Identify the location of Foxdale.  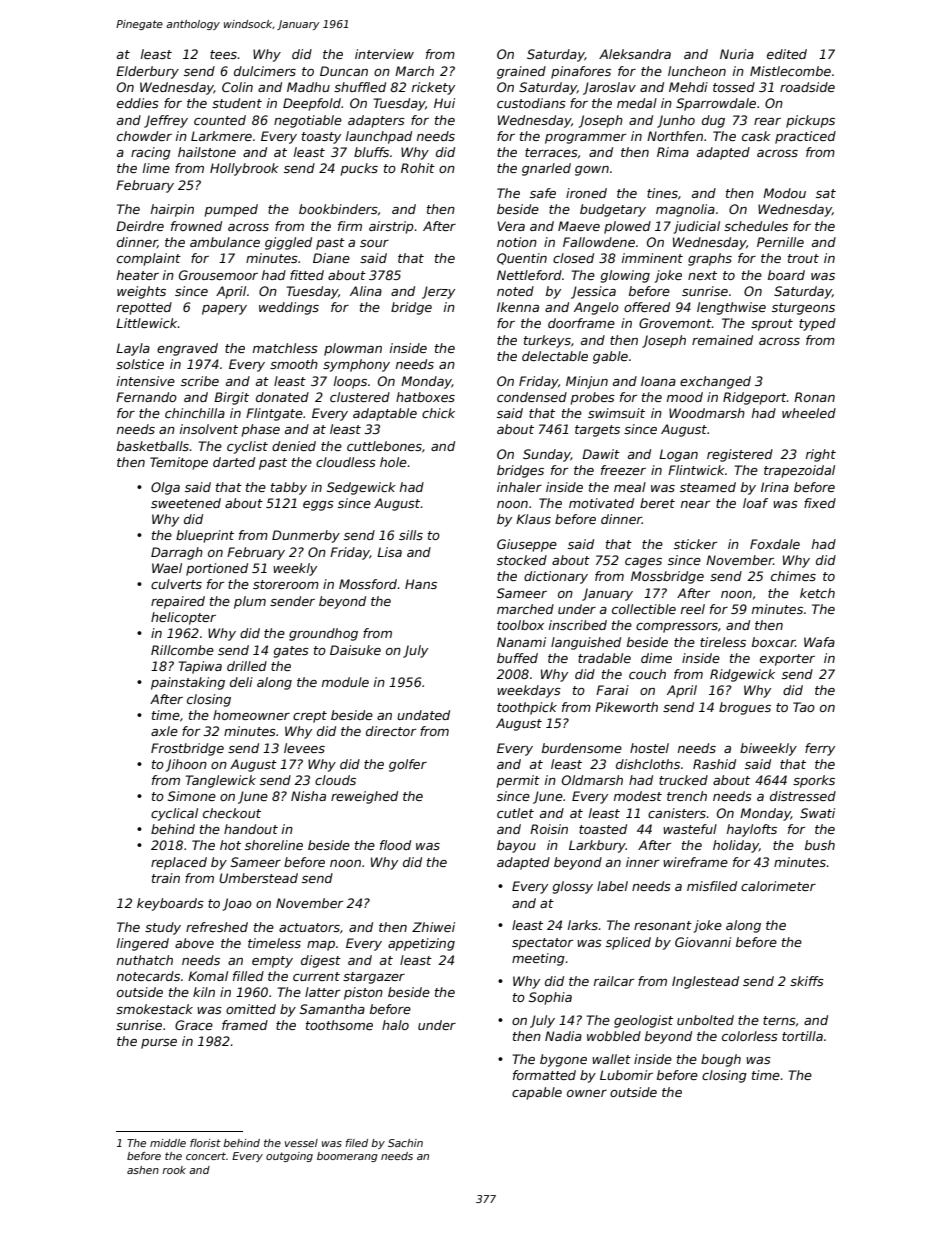
(775, 544).
